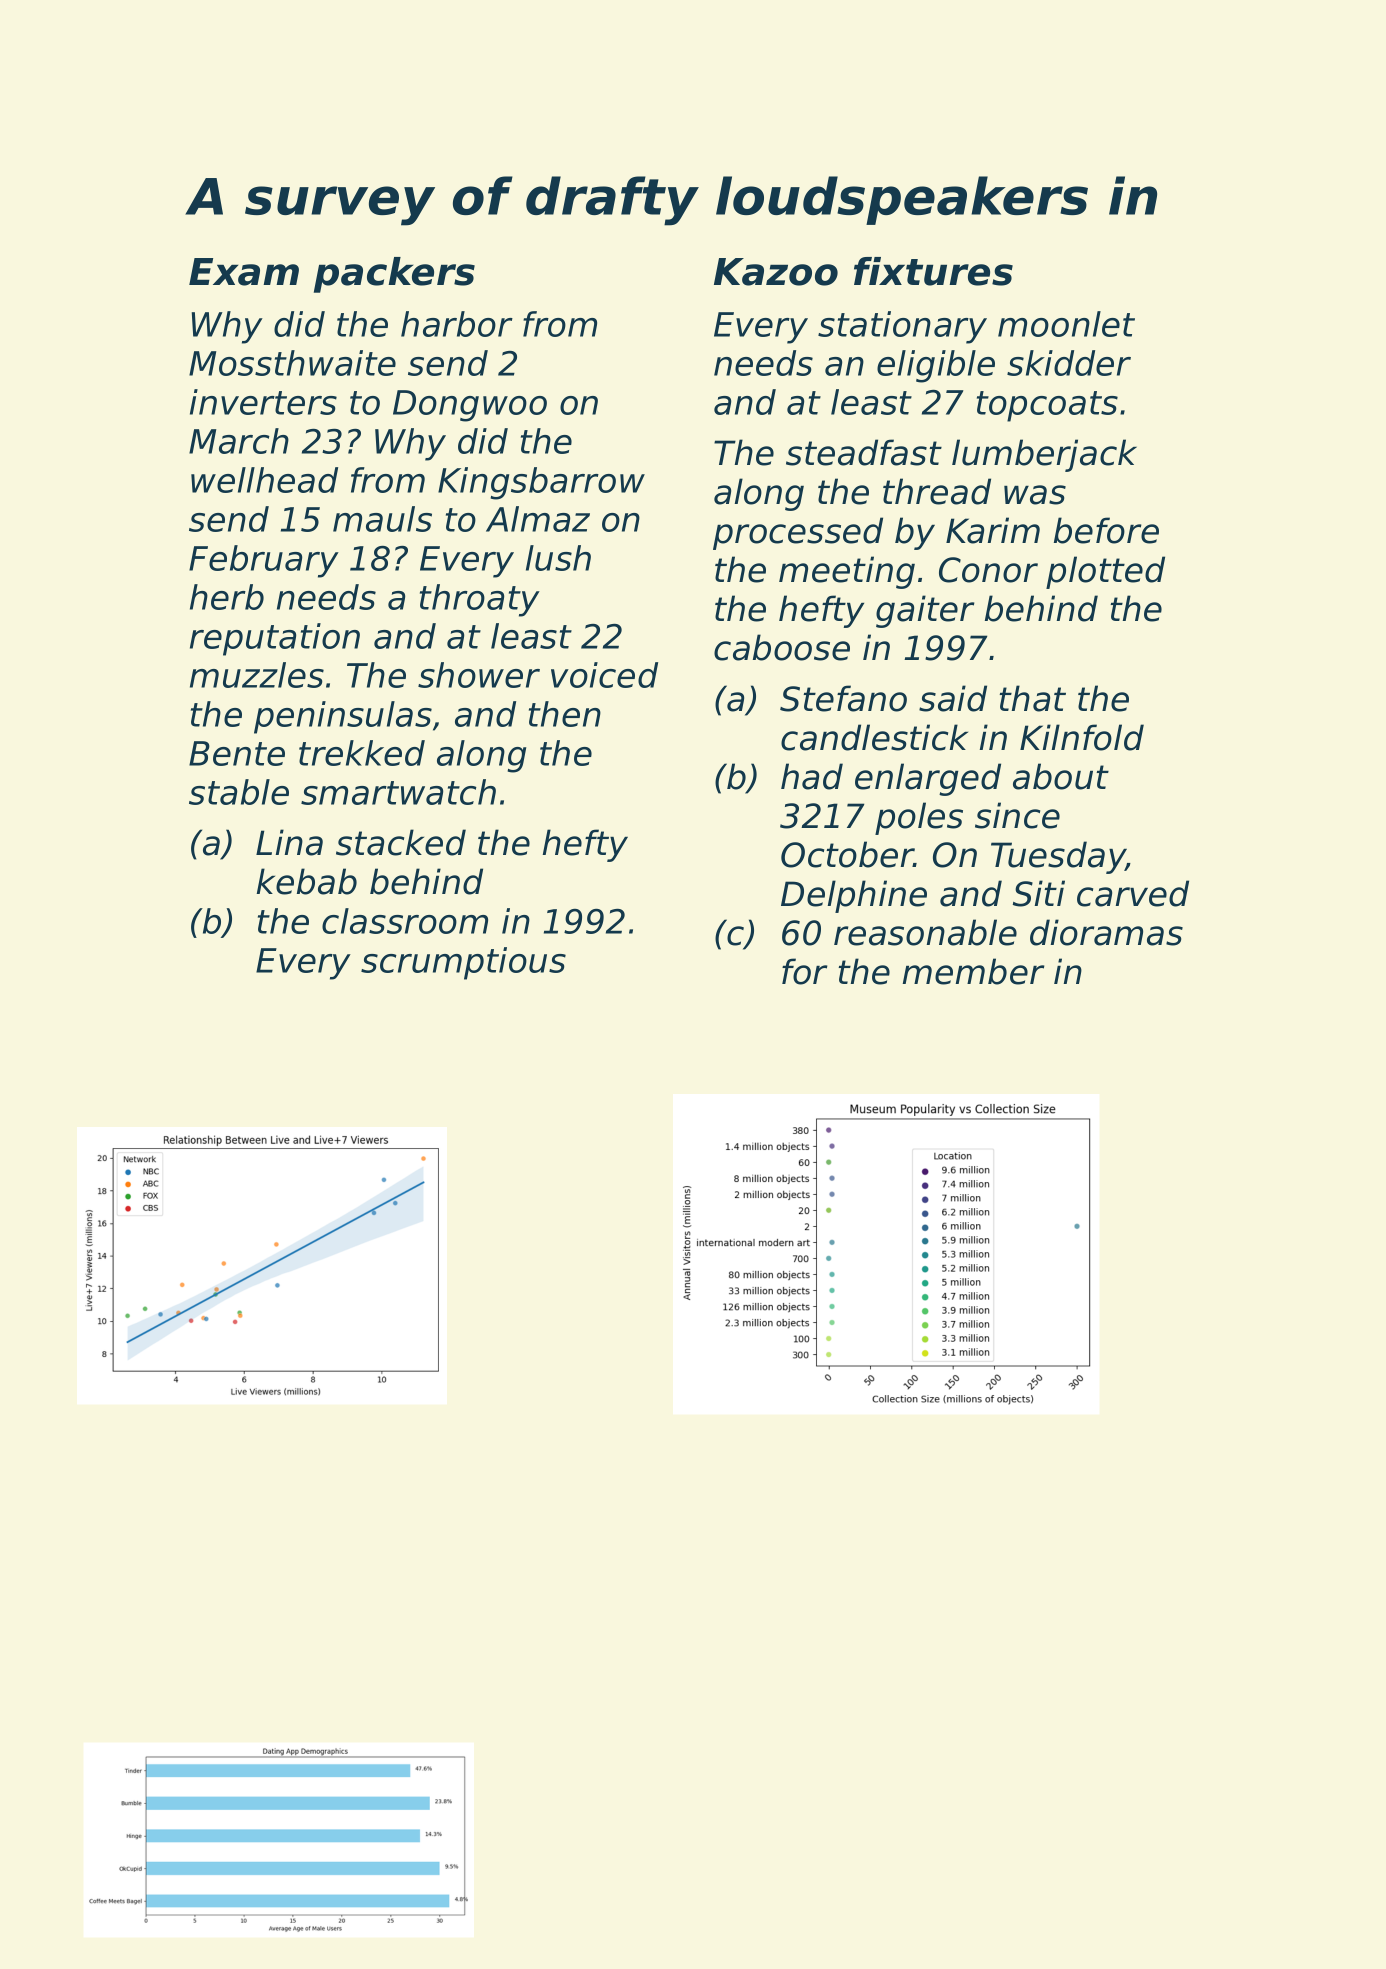 Image resolution: width=1386 pixels, height=1969 pixels. I want to click on steadfast, so click(864, 452).
